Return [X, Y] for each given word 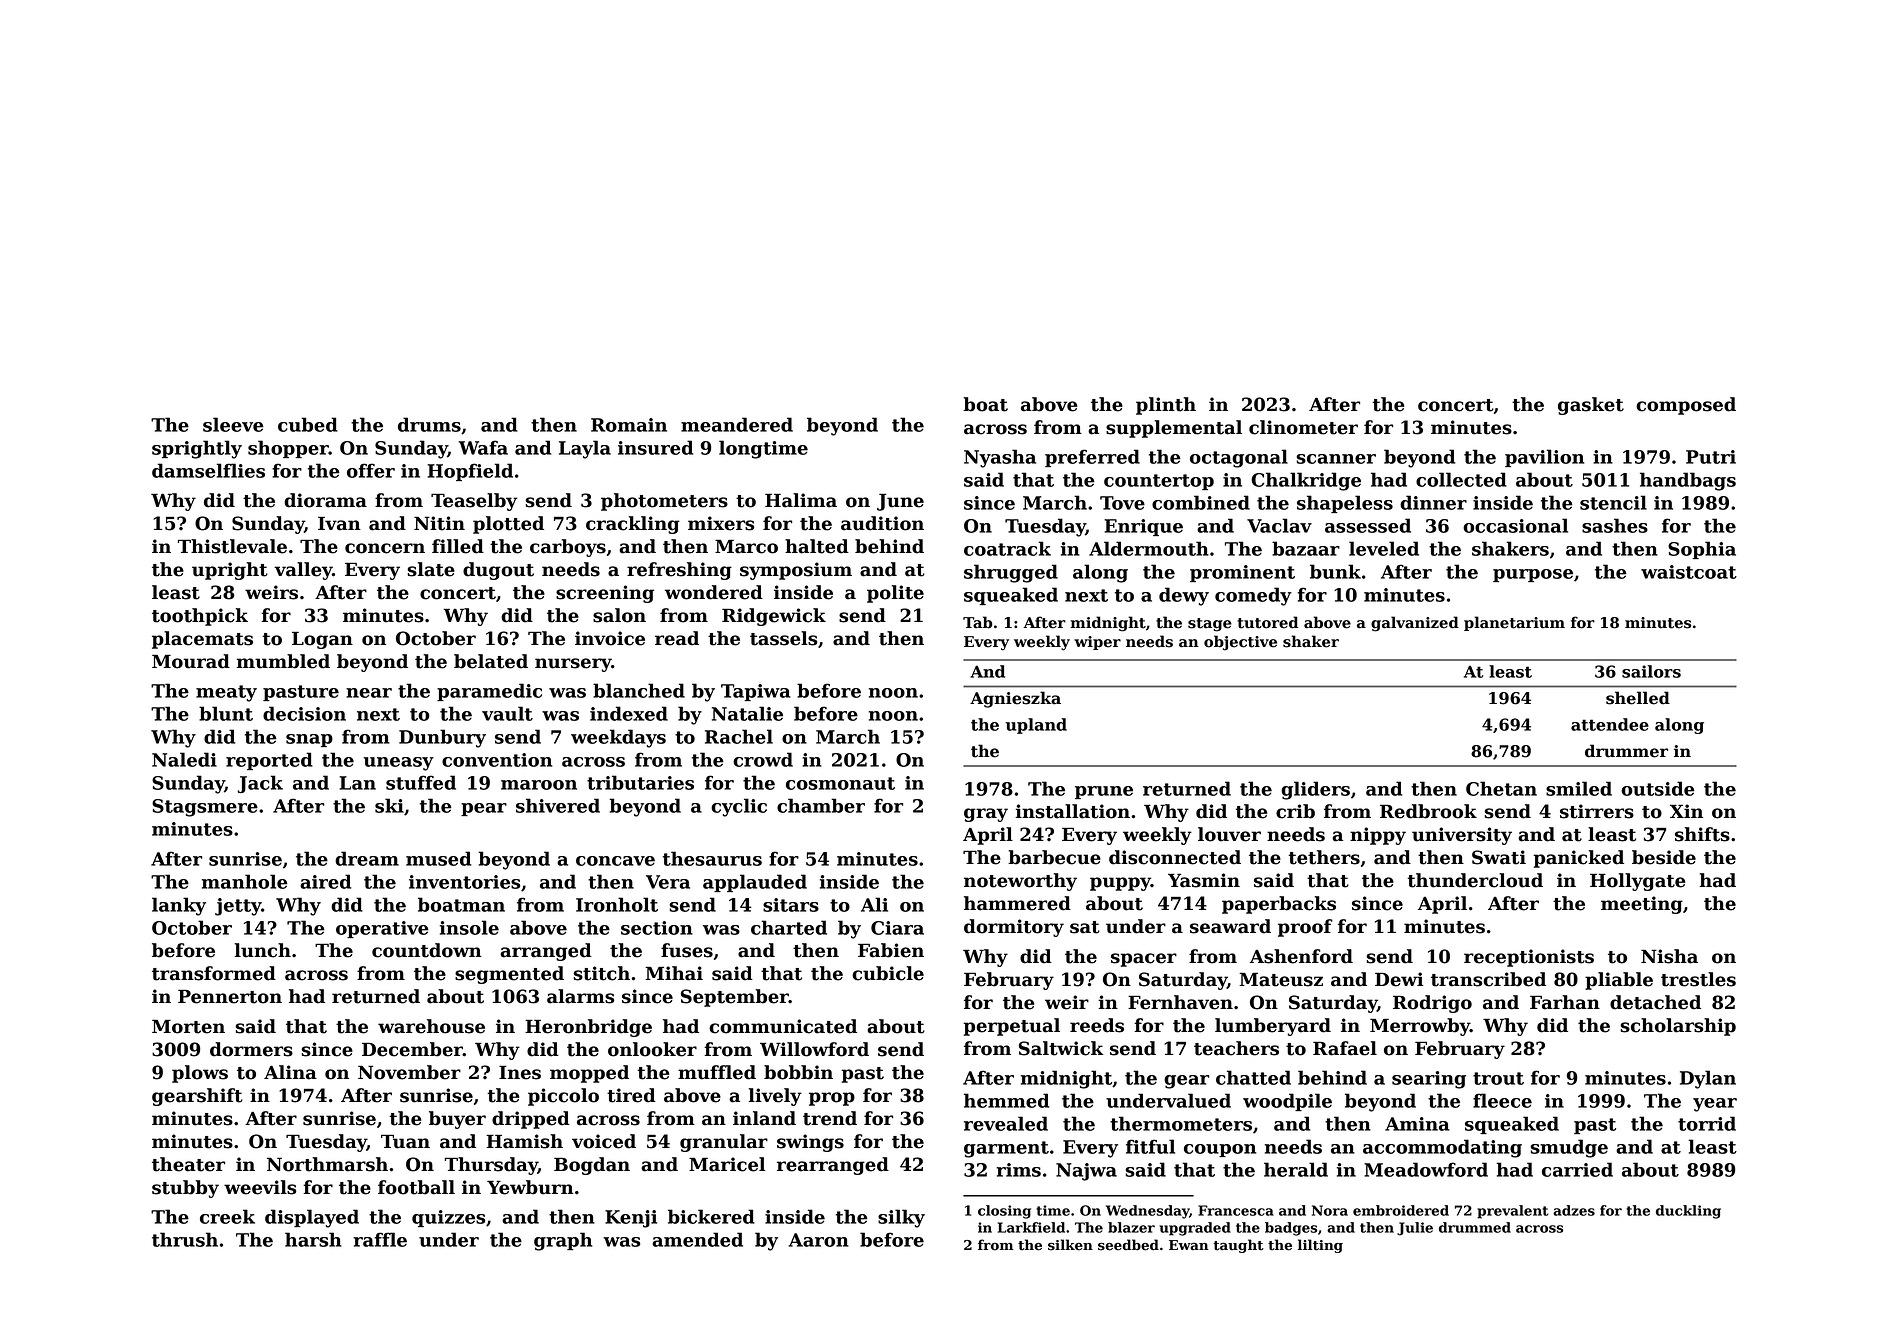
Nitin [439, 523]
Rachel [739, 736]
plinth [1166, 406]
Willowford [814, 1049]
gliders [1315, 790]
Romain [629, 425]
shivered [558, 805]
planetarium [1514, 623]
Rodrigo [1432, 1004]
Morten [188, 1026]
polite [895, 594]
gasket [1591, 406]
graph [563, 1241]
